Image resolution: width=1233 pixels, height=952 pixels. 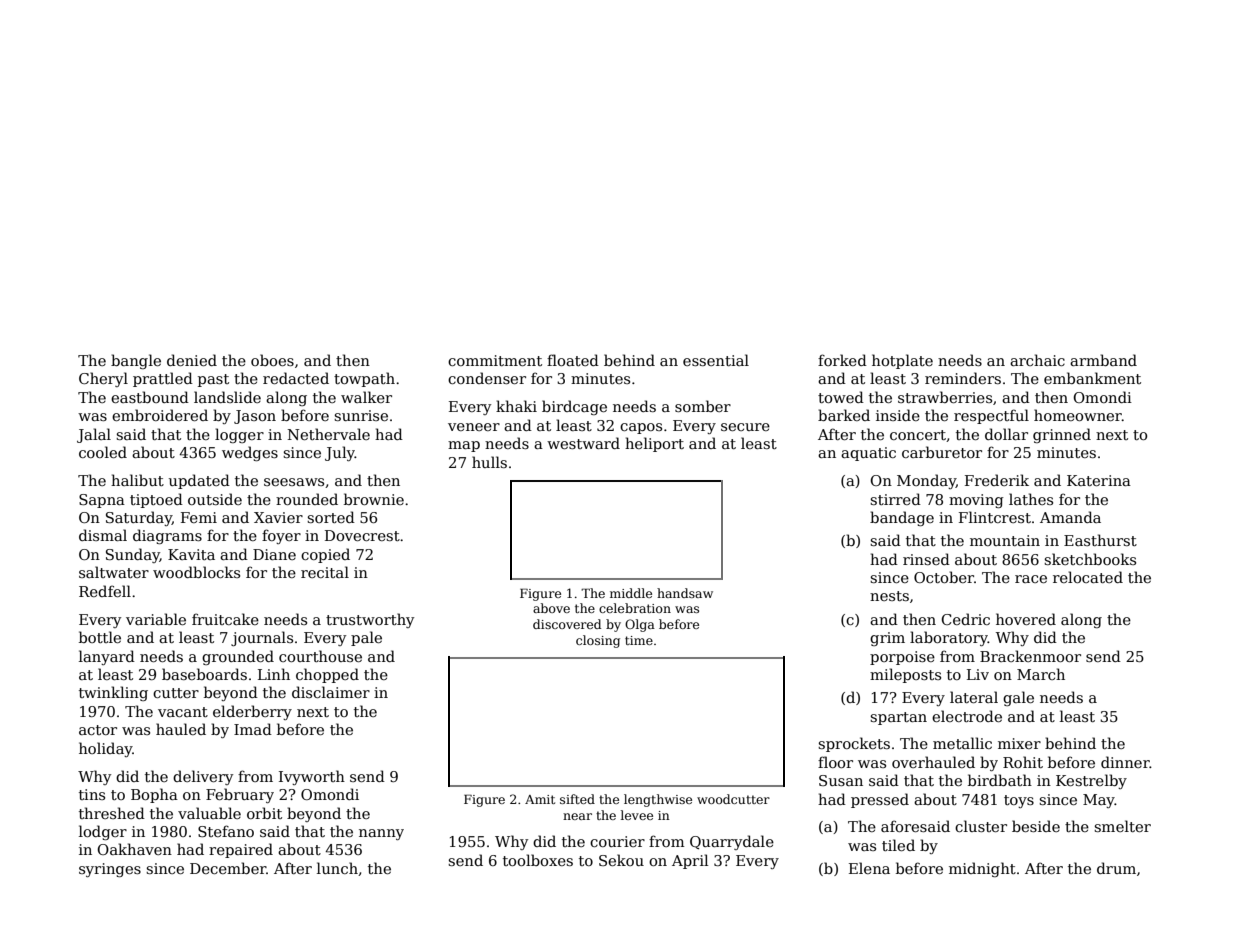 What do you see at coordinates (982, 869) in the screenshot?
I see `midnight` at bounding box center [982, 869].
